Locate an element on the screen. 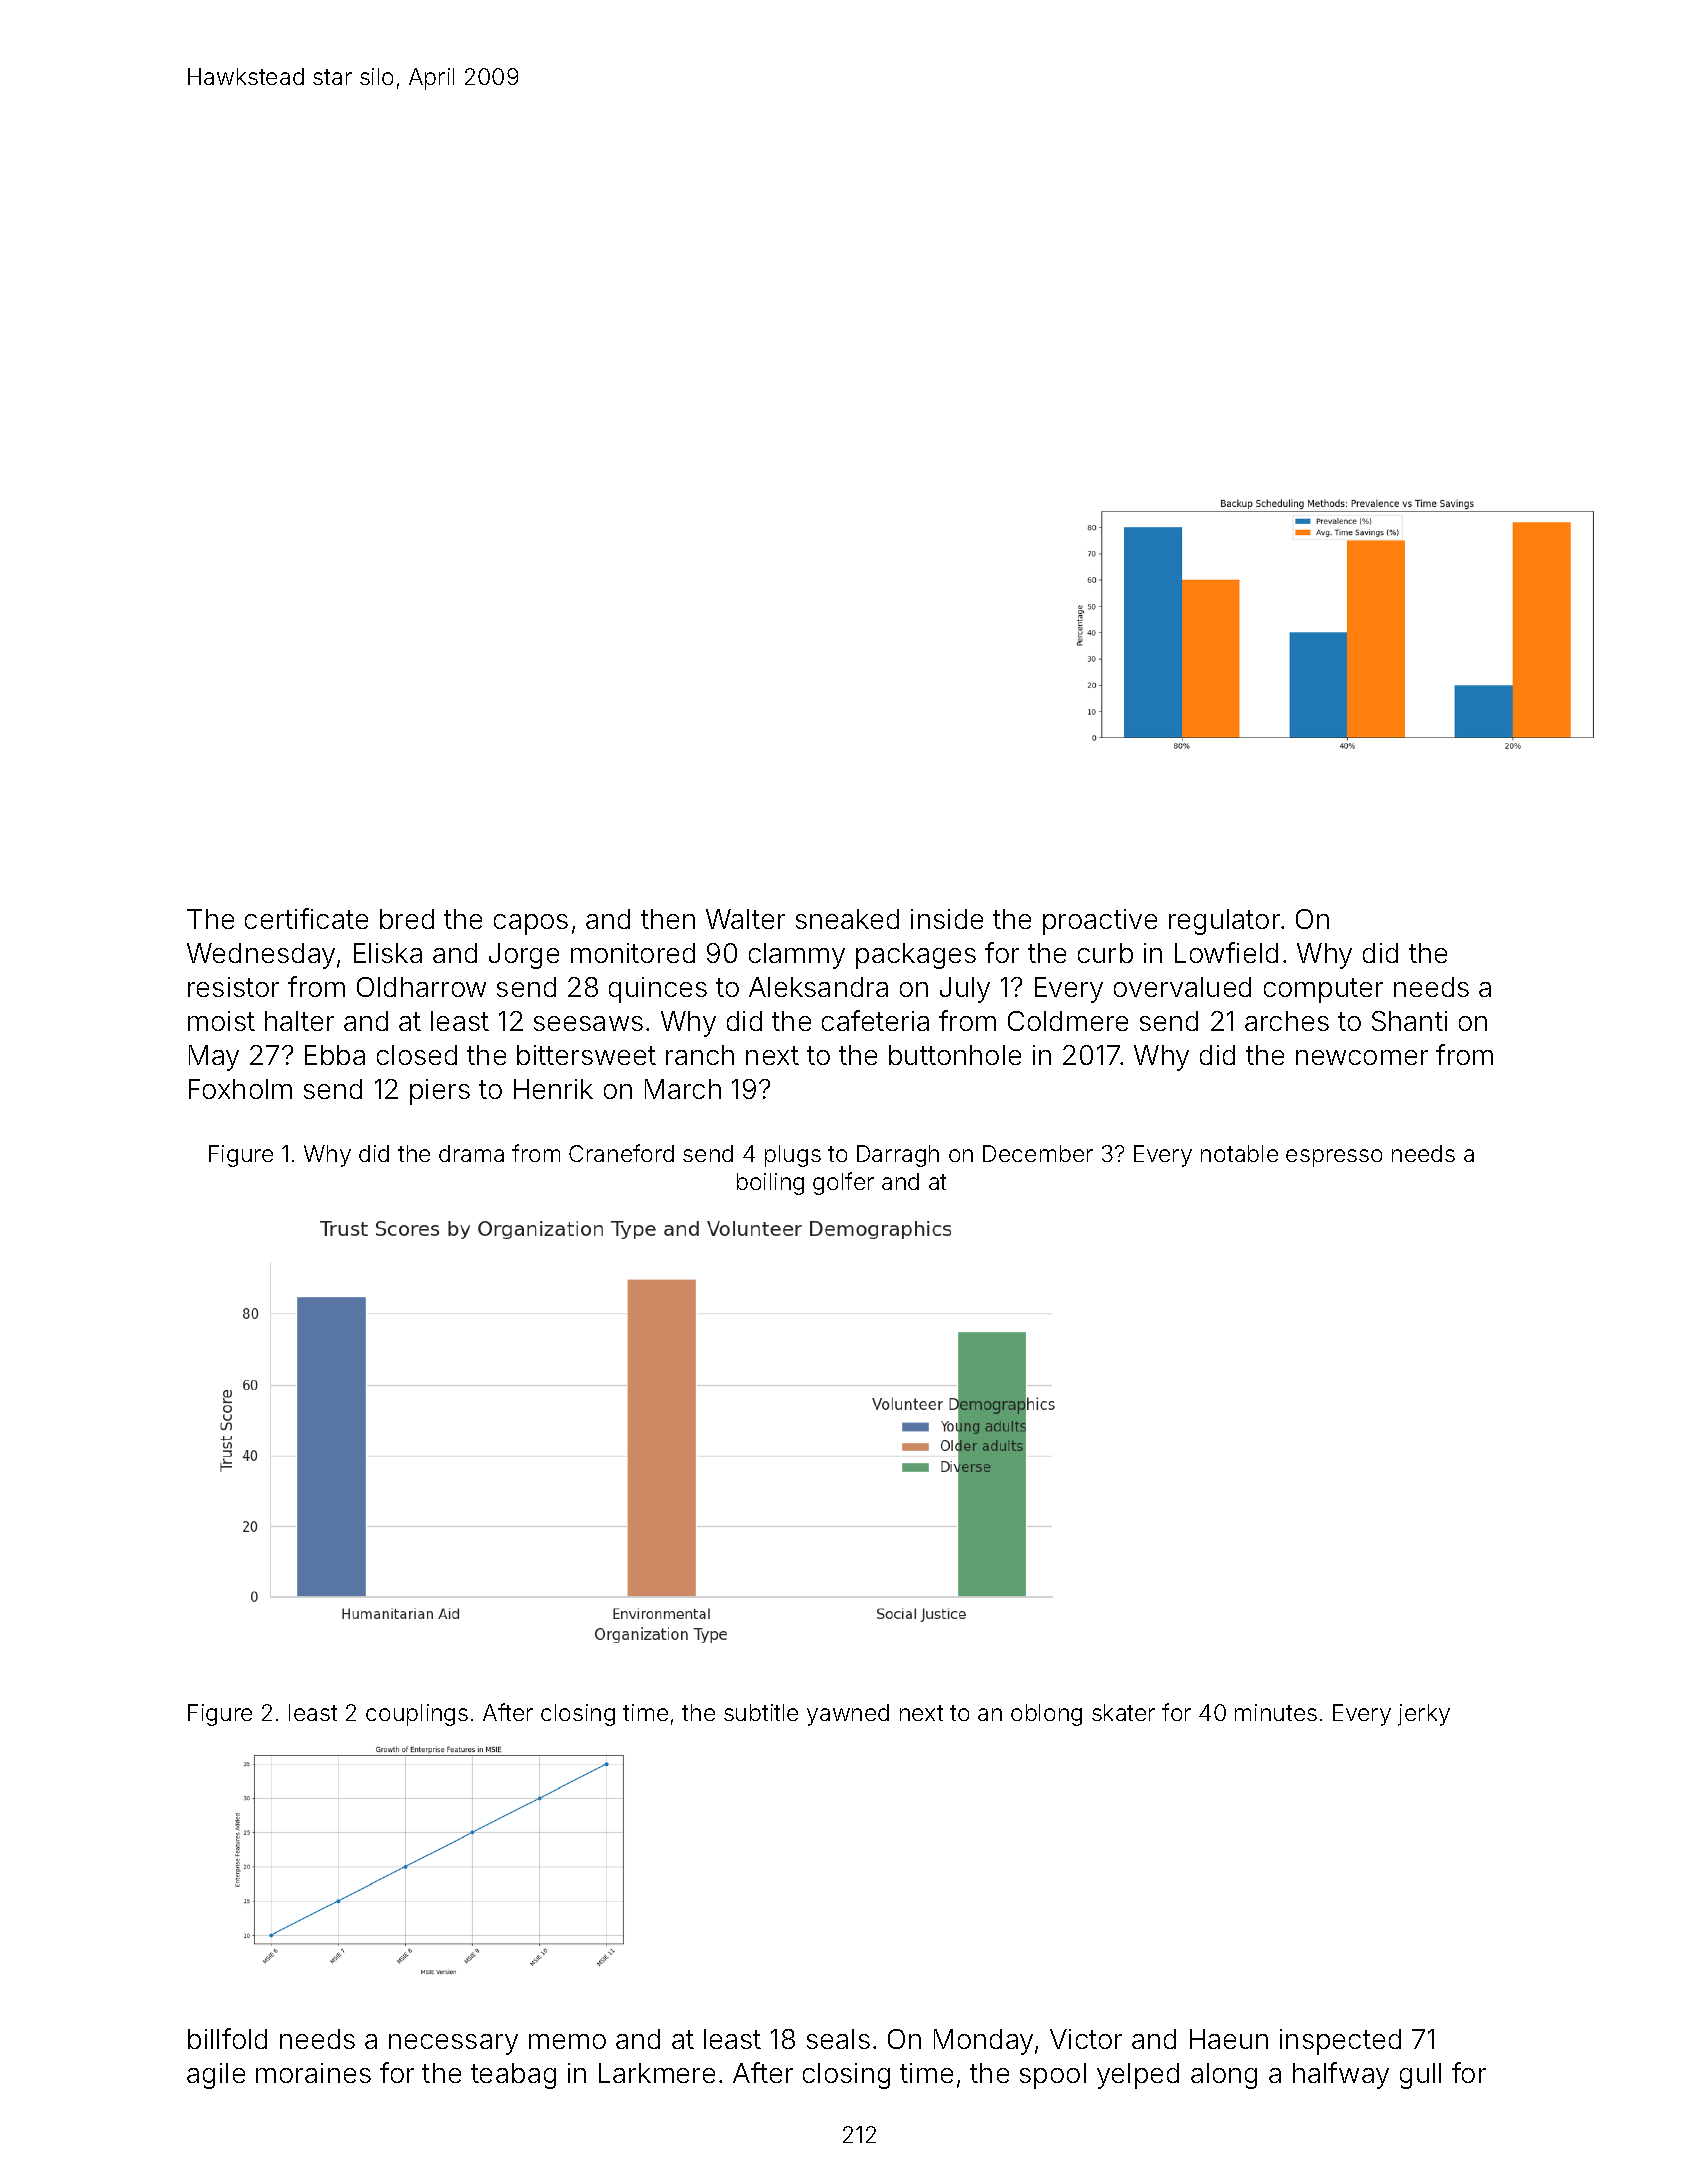 Image resolution: width=1683 pixels, height=2178 pixels. quinces is located at coordinates (658, 990).
